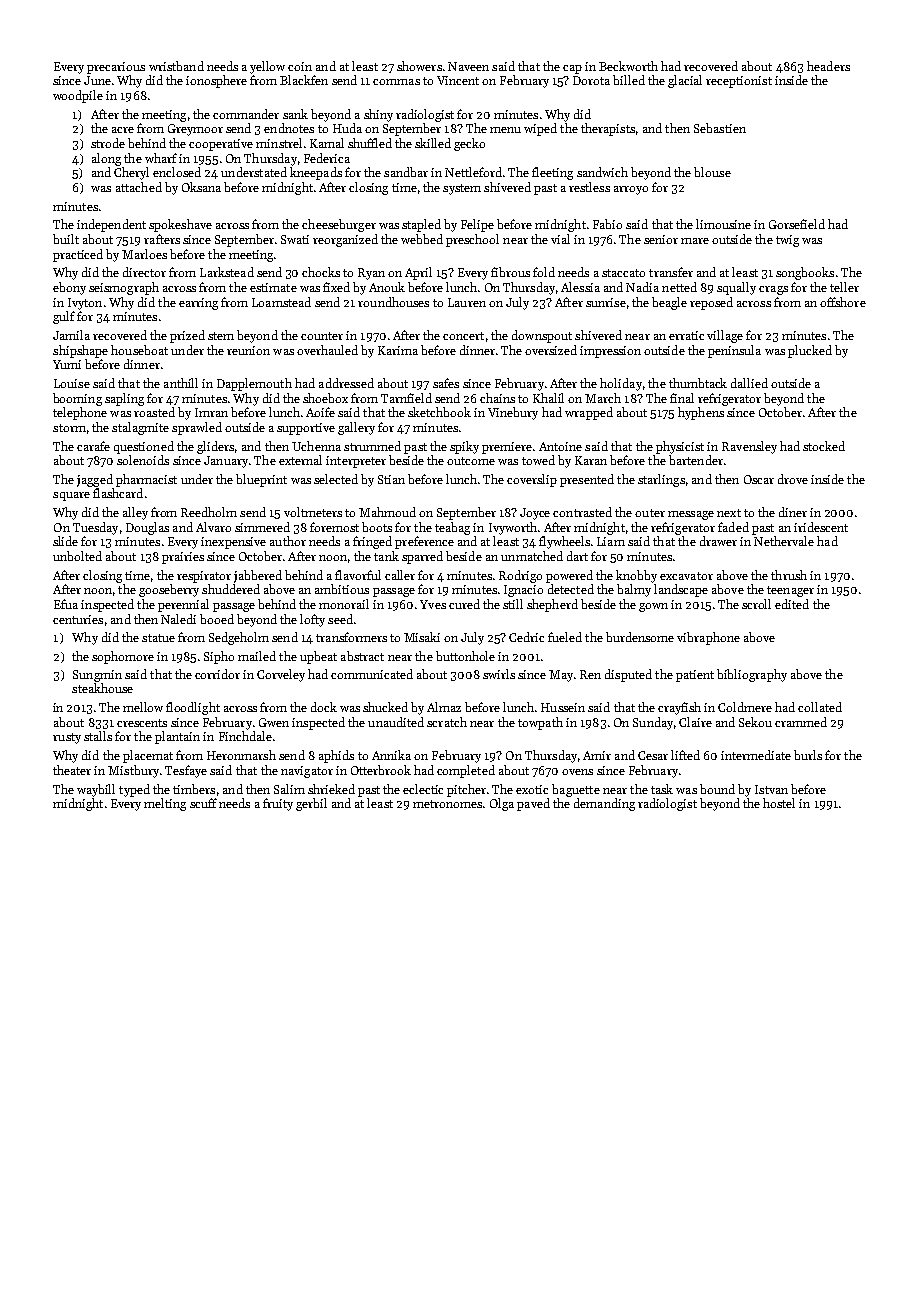 This image has width=924, height=1308. Describe the element at coordinates (71, 335) in the image. I see `Jamila` at that location.
